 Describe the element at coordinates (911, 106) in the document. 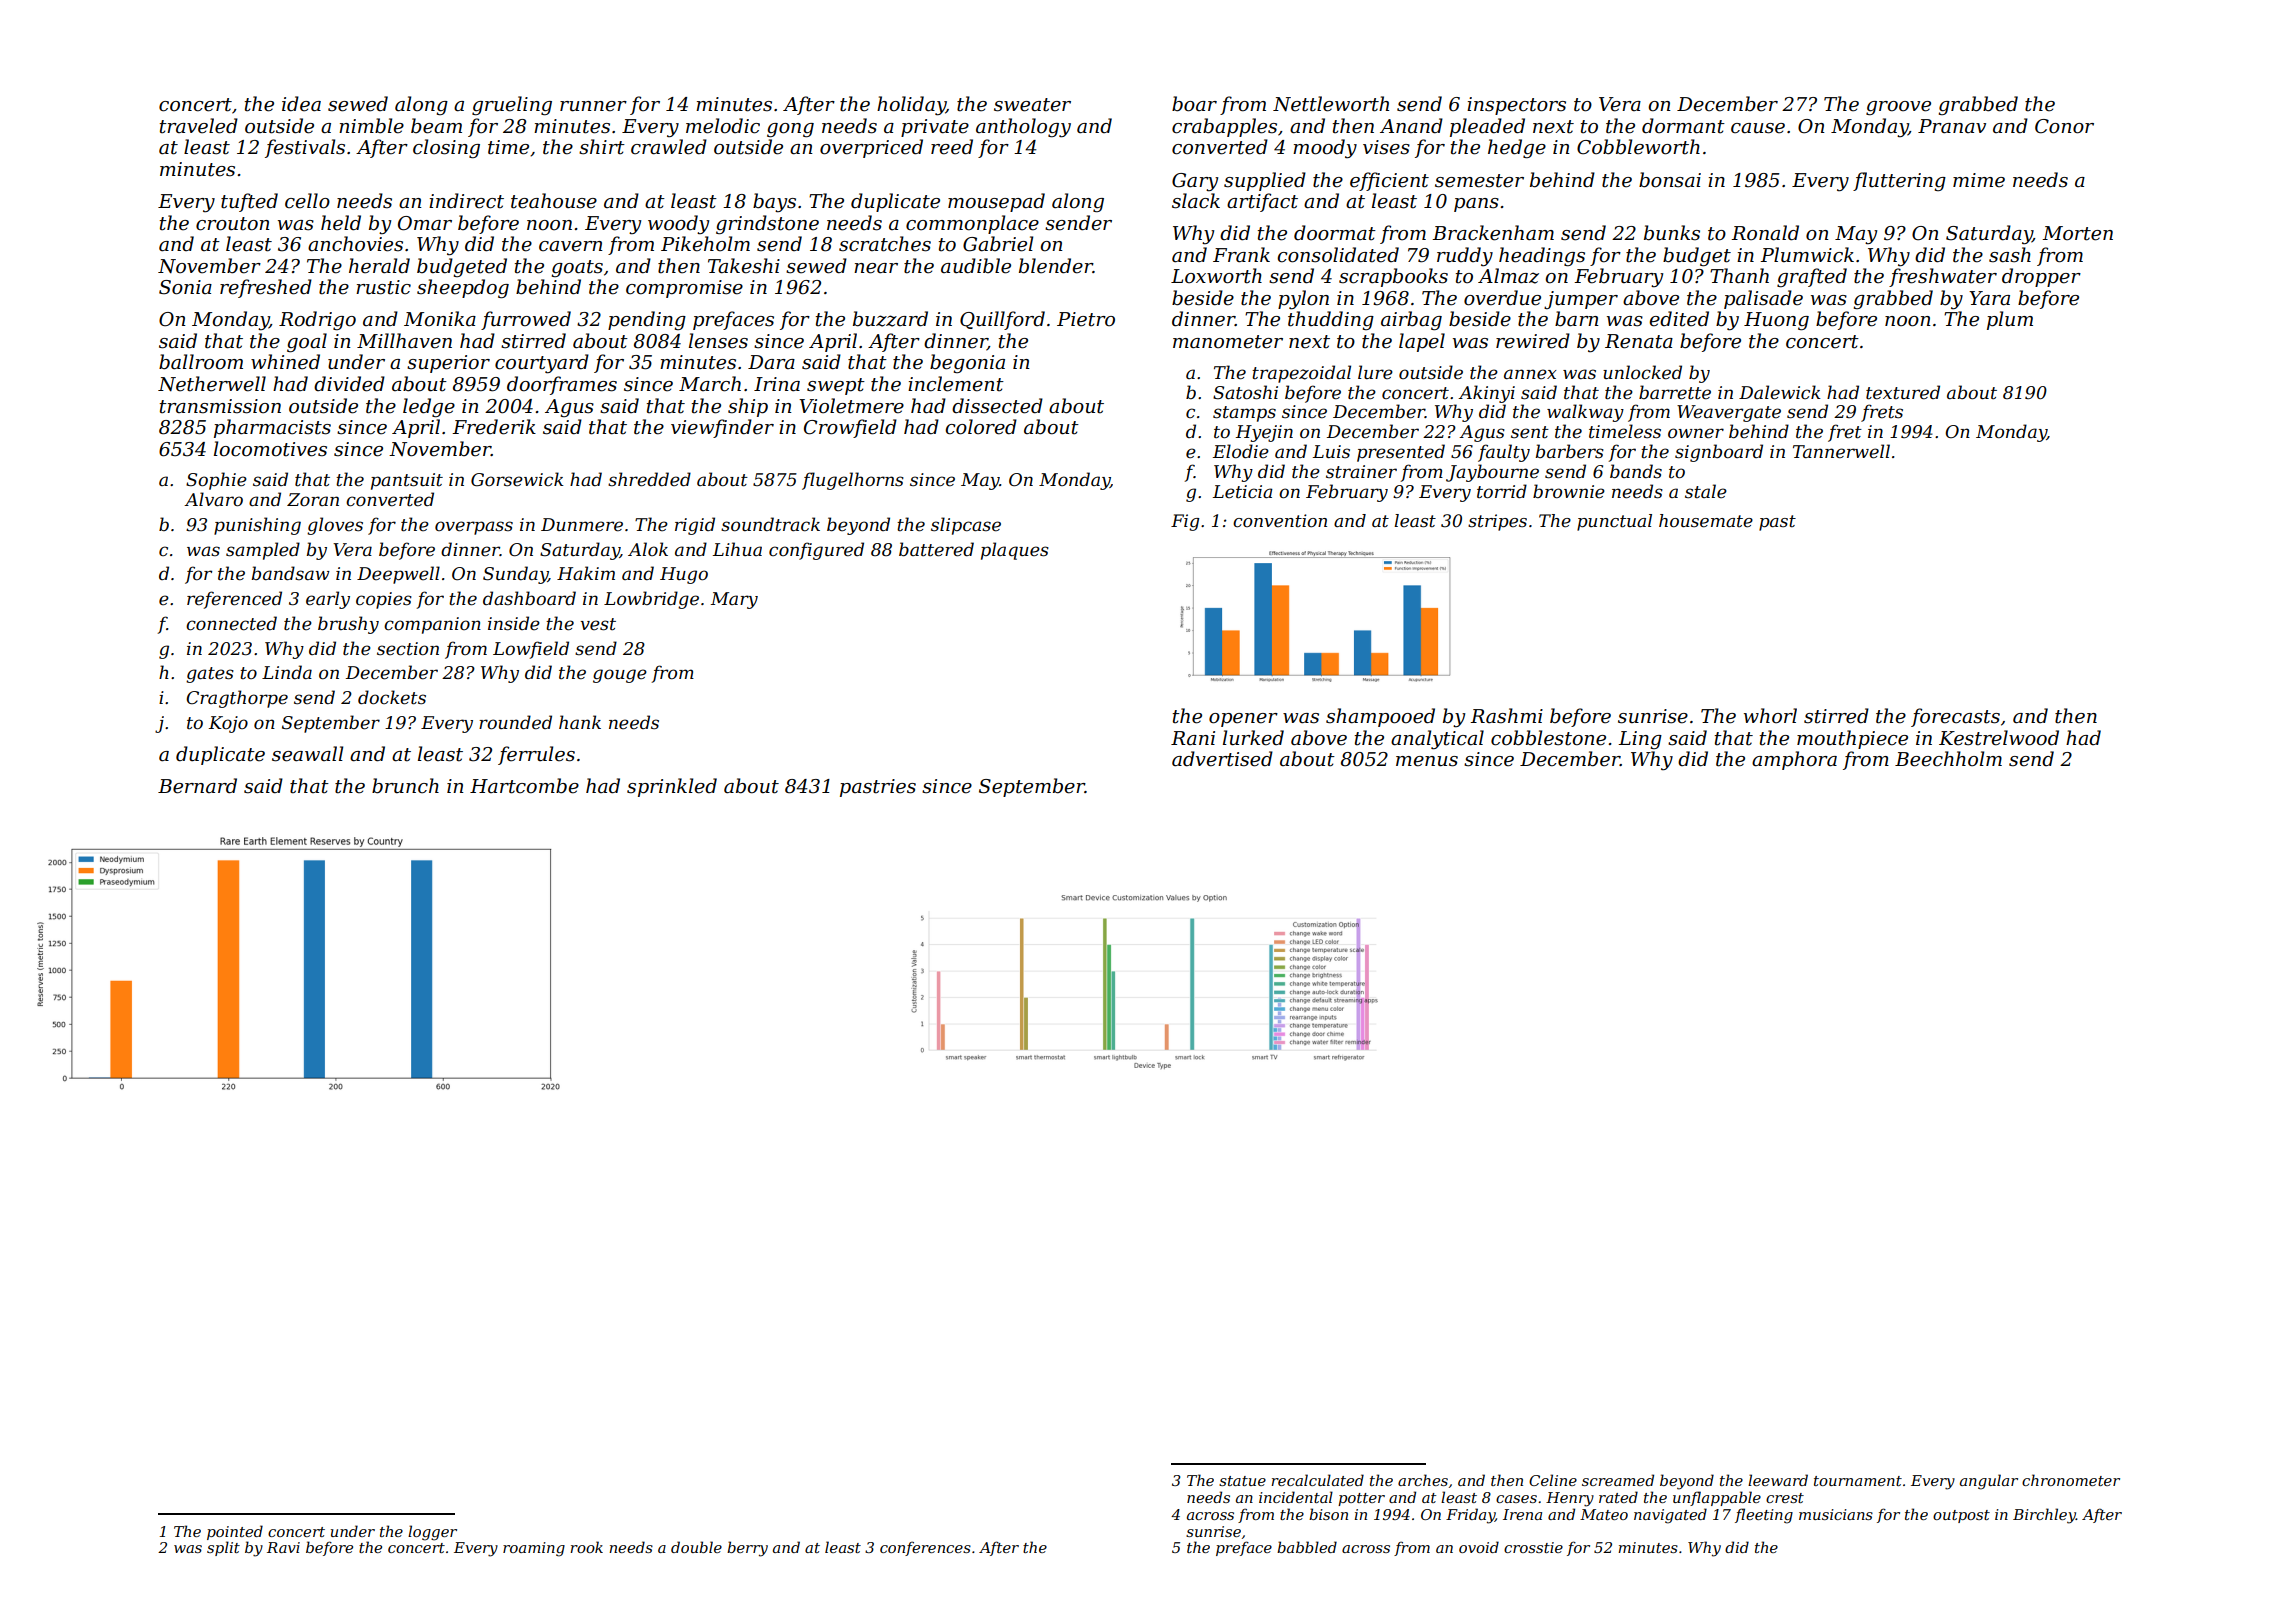

I see `holiday` at that location.
